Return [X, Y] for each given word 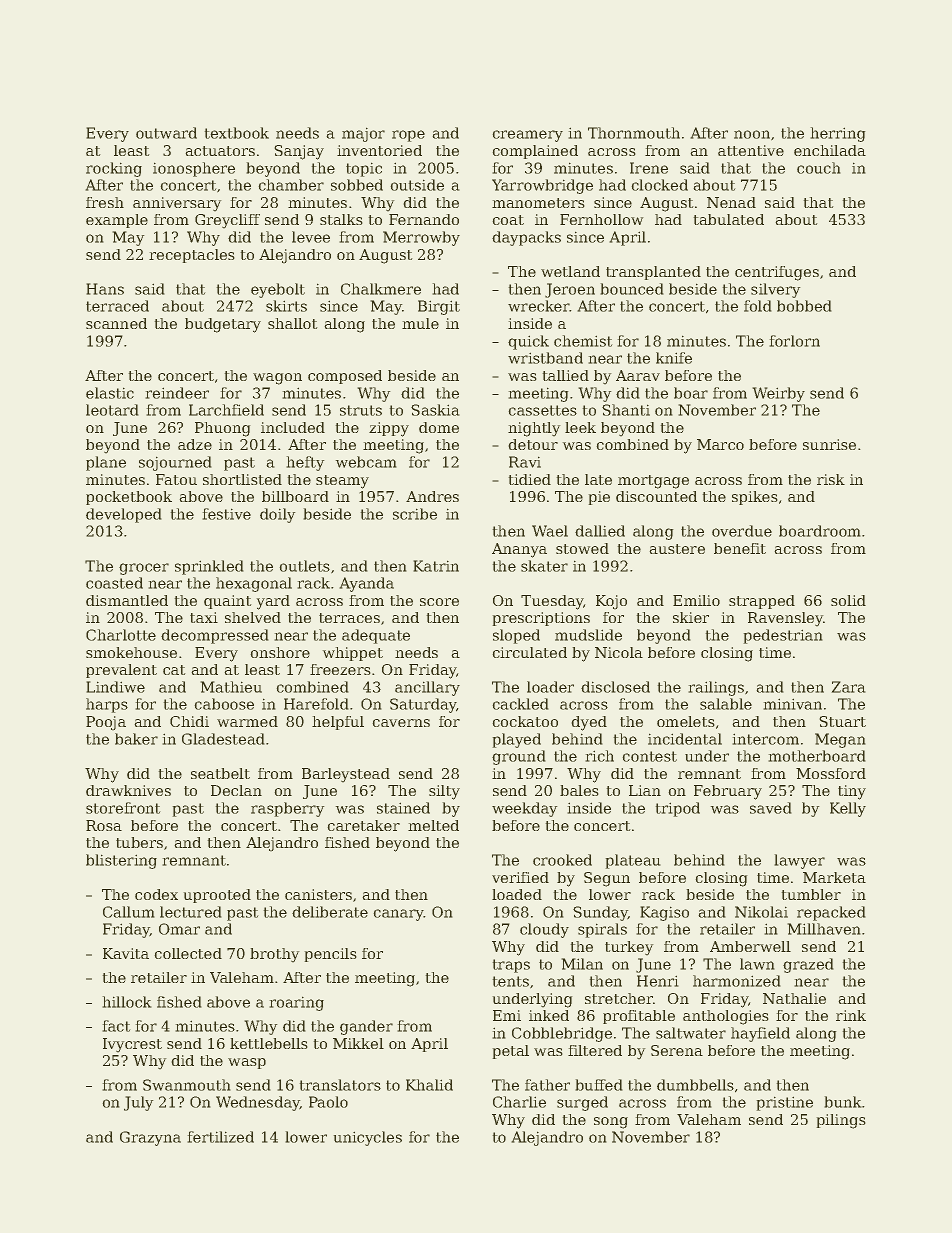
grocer [144, 569]
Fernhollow [602, 219]
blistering [121, 861]
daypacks [526, 238]
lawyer [799, 861]
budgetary [223, 325]
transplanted [653, 273]
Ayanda [366, 584]
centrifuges [777, 273]
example [117, 221]
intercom [765, 739]
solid [848, 600]
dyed [589, 723]
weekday [525, 809]
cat [174, 670]
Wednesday [258, 1103]
